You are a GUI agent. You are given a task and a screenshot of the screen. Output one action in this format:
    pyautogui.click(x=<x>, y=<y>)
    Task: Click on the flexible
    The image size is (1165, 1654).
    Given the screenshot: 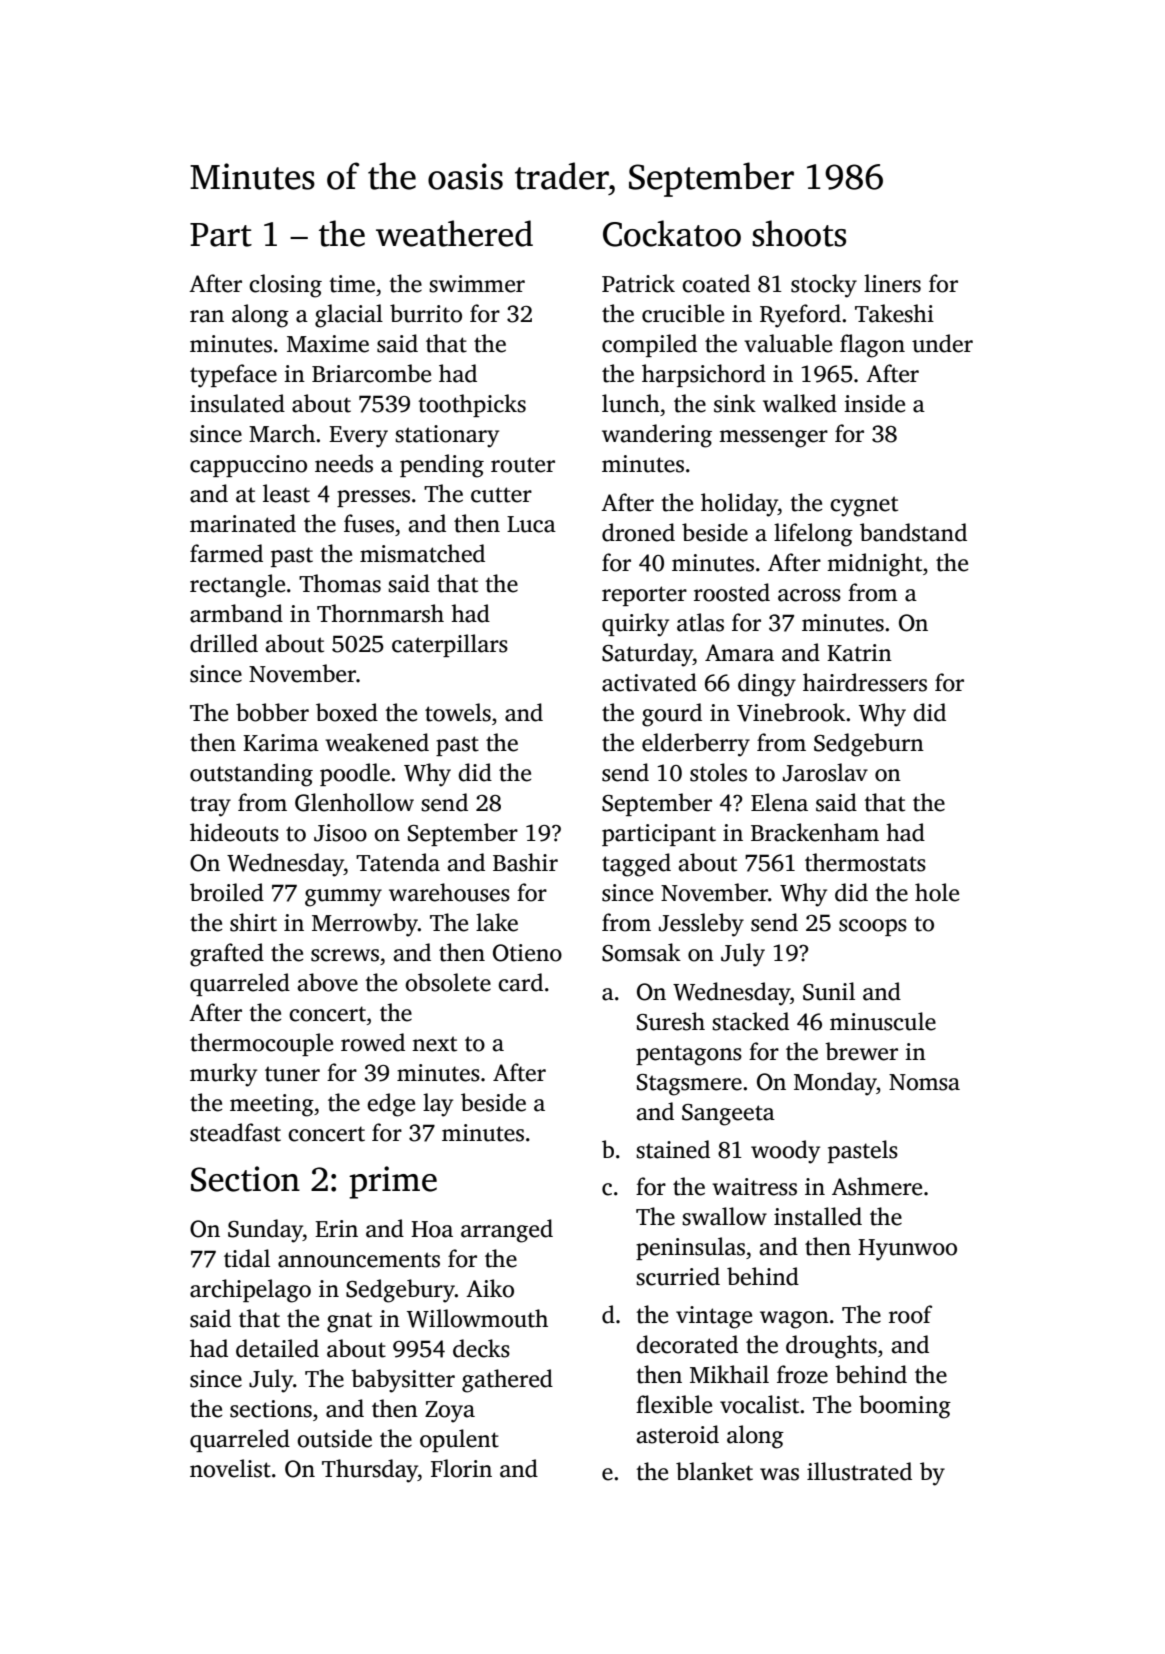 What is the action you would take?
    pyautogui.click(x=674, y=1404)
